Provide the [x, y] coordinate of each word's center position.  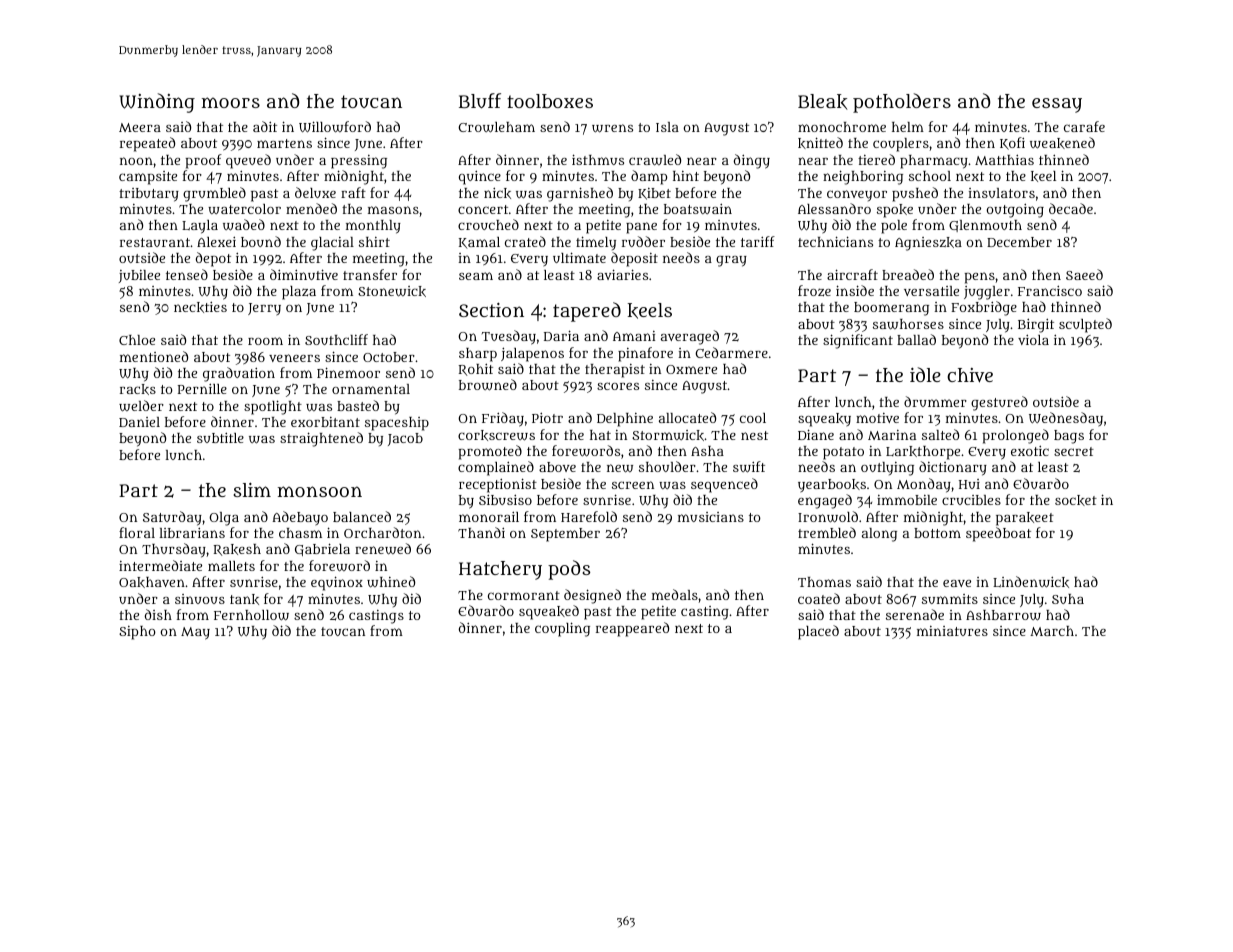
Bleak [823, 102]
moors [231, 102]
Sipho [137, 633]
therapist [615, 371]
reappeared [632, 629]
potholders [902, 103]
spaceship [397, 424]
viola [1033, 340]
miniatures [952, 631]
